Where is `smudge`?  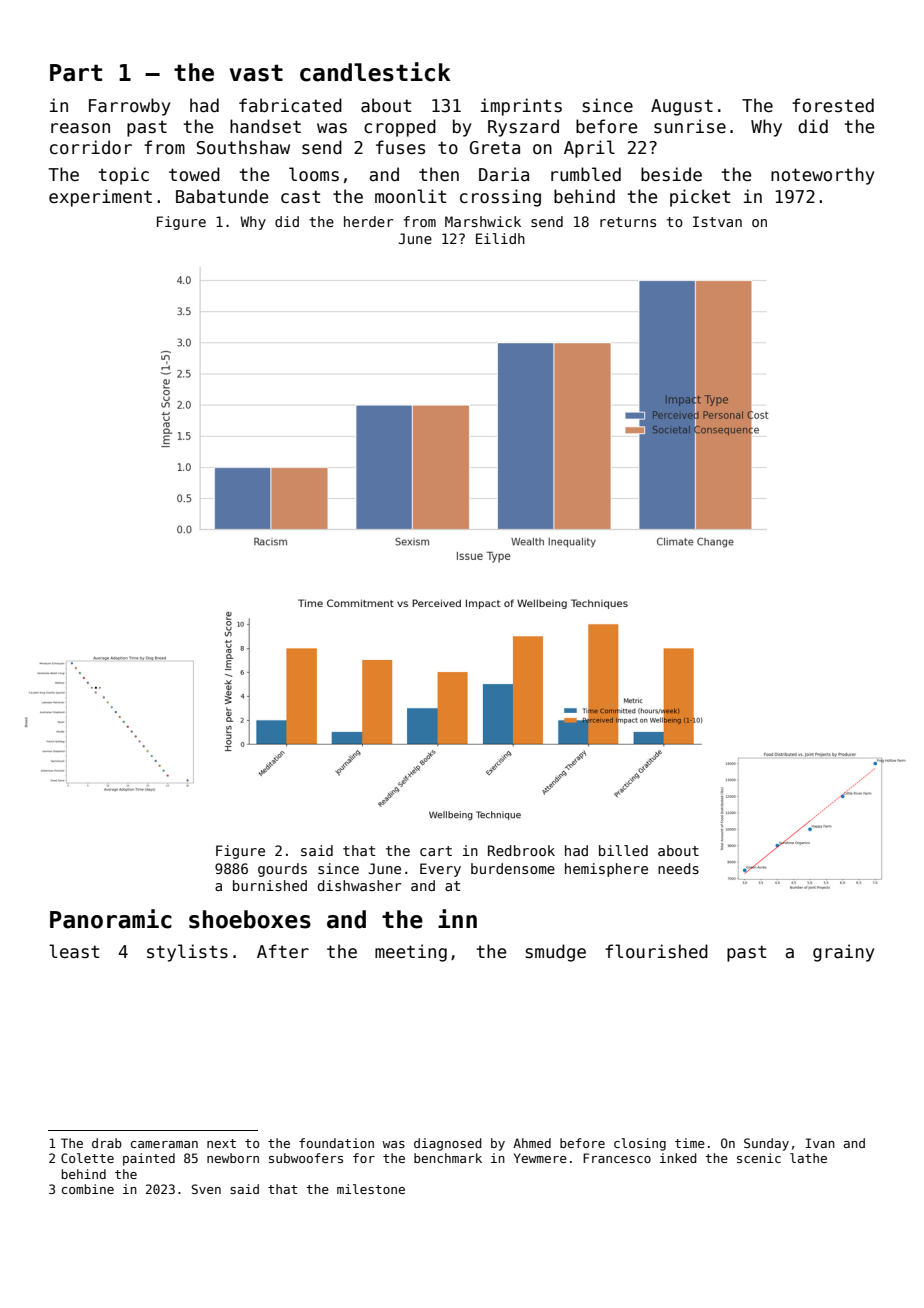 smudge is located at coordinates (556, 953).
